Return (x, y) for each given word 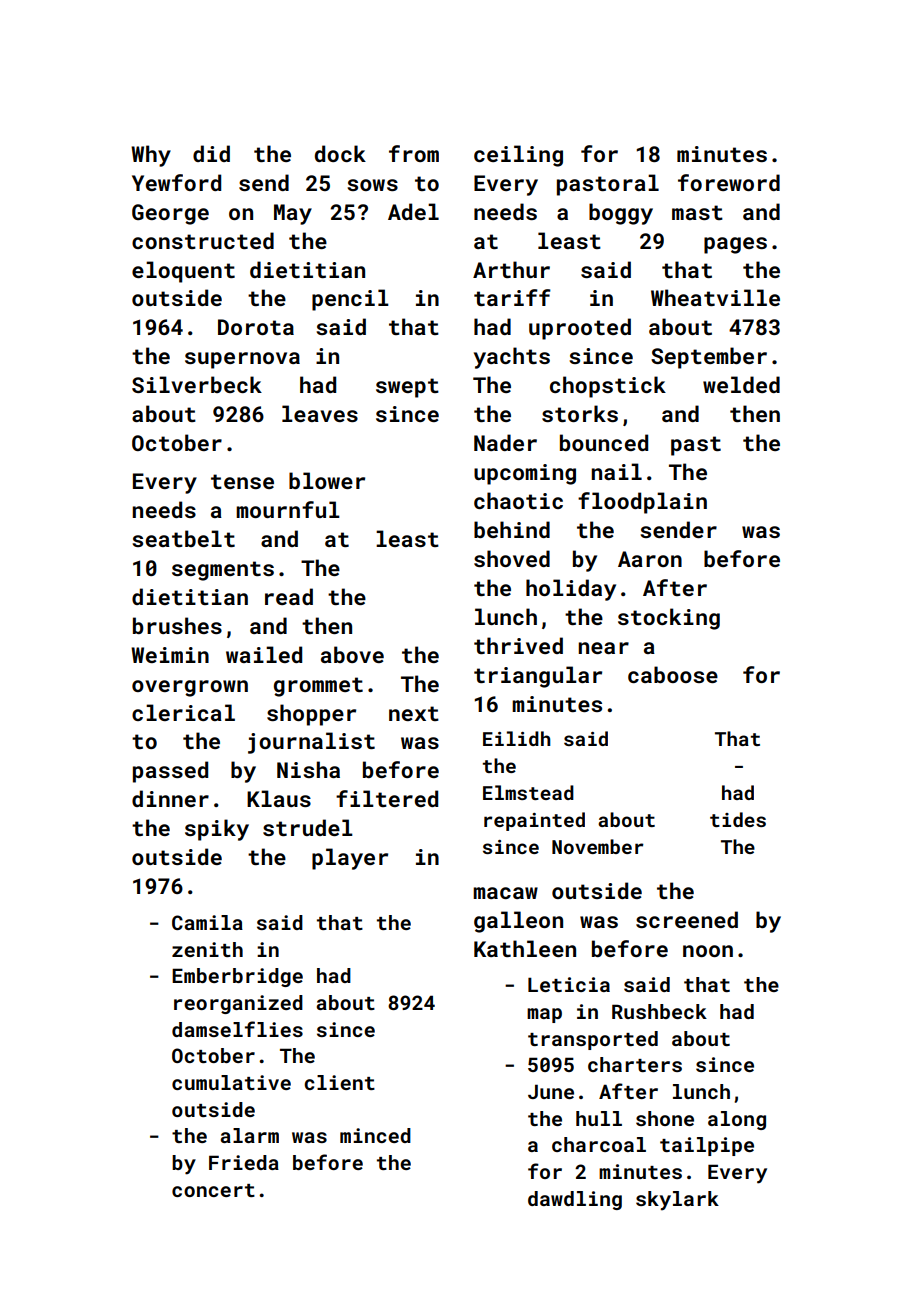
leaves (320, 413)
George (170, 214)
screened (687, 919)
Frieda (244, 1162)
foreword (729, 182)
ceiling (518, 156)
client (339, 1082)
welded (741, 384)
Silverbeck (197, 384)
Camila (207, 922)
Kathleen (525, 948)
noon (708, 951)
